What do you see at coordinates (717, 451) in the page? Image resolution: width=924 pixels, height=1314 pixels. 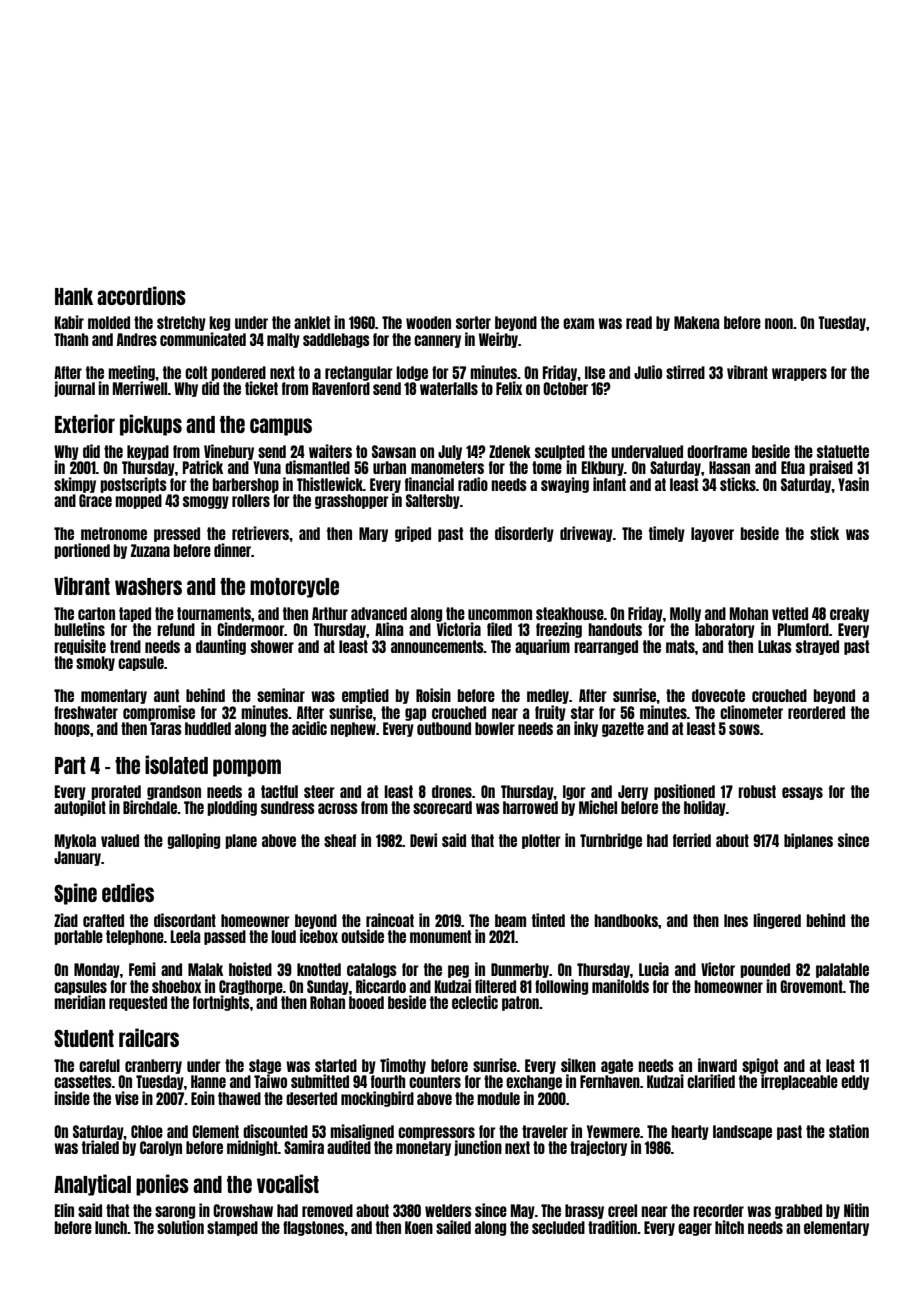 I see `doorframe` at bounding box center [717, 451].
